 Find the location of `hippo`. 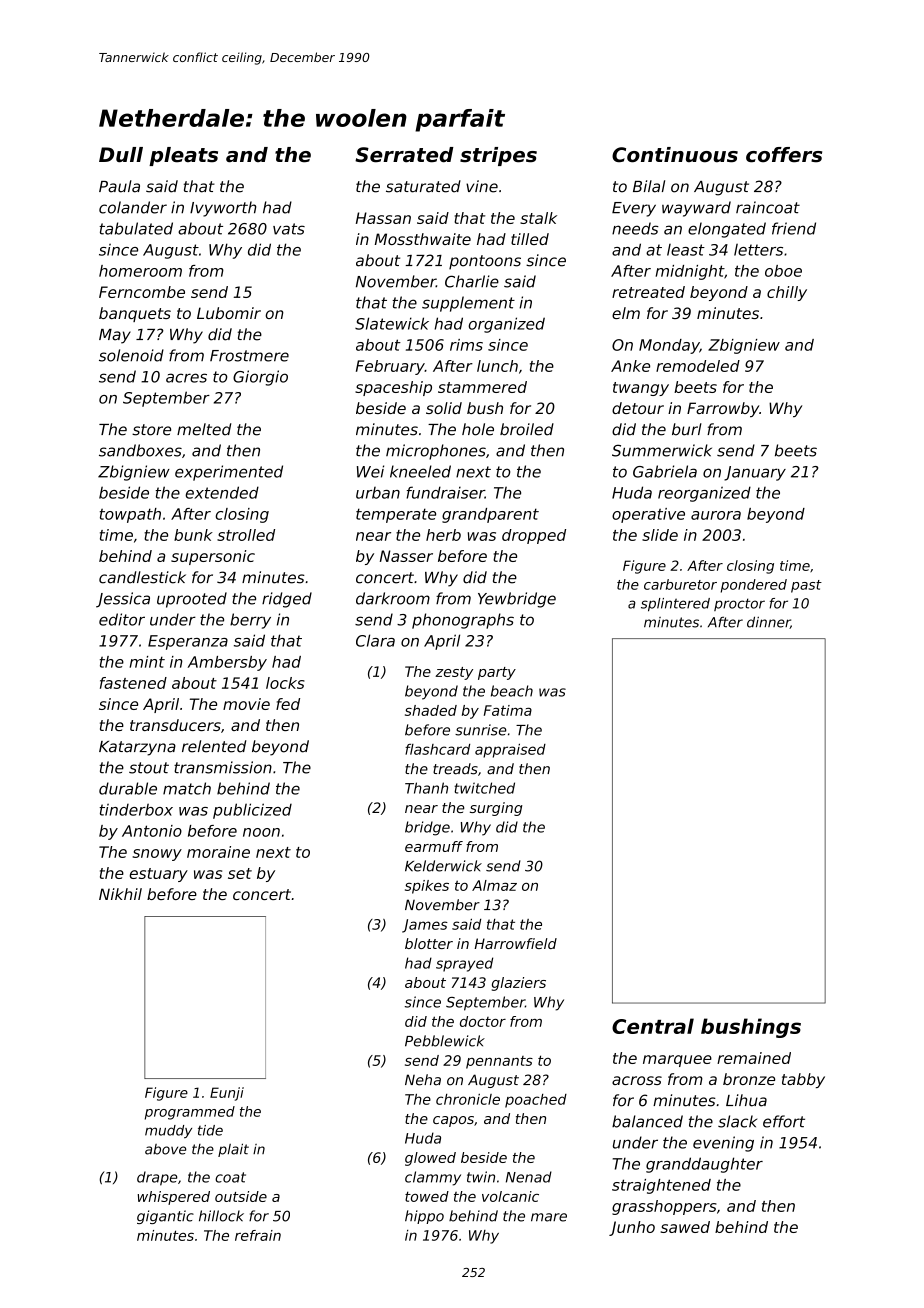

hippo is located at coordinates (424, 1217).
